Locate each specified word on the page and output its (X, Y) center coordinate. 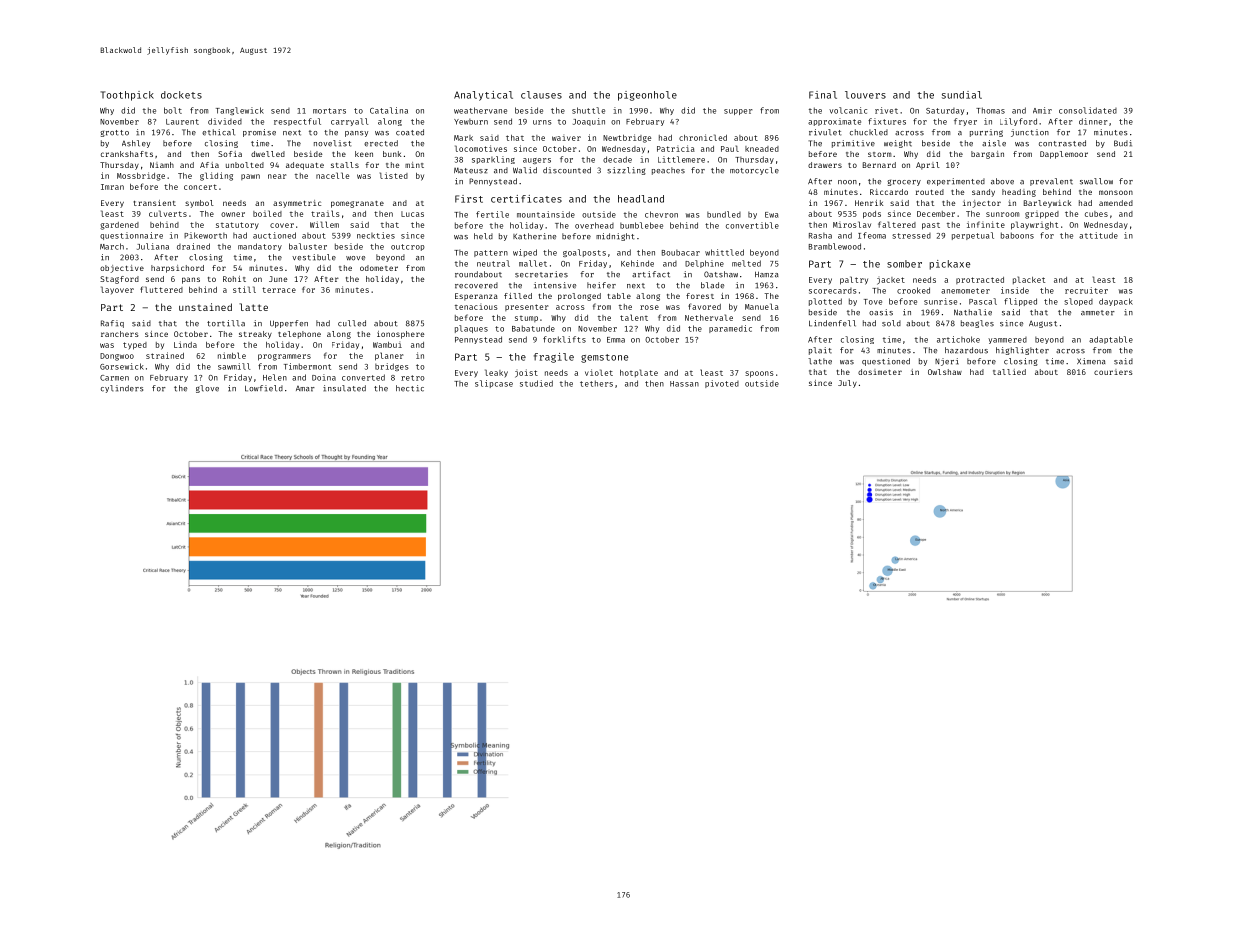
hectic (410, 388)
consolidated (1088, 110)
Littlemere (681, 159)
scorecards (833, 291)
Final (823, 95)
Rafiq (112, 324)
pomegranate (357, 204)
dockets (181, 95)
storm (879, 154)
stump (526, 319)
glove (207, 389)
